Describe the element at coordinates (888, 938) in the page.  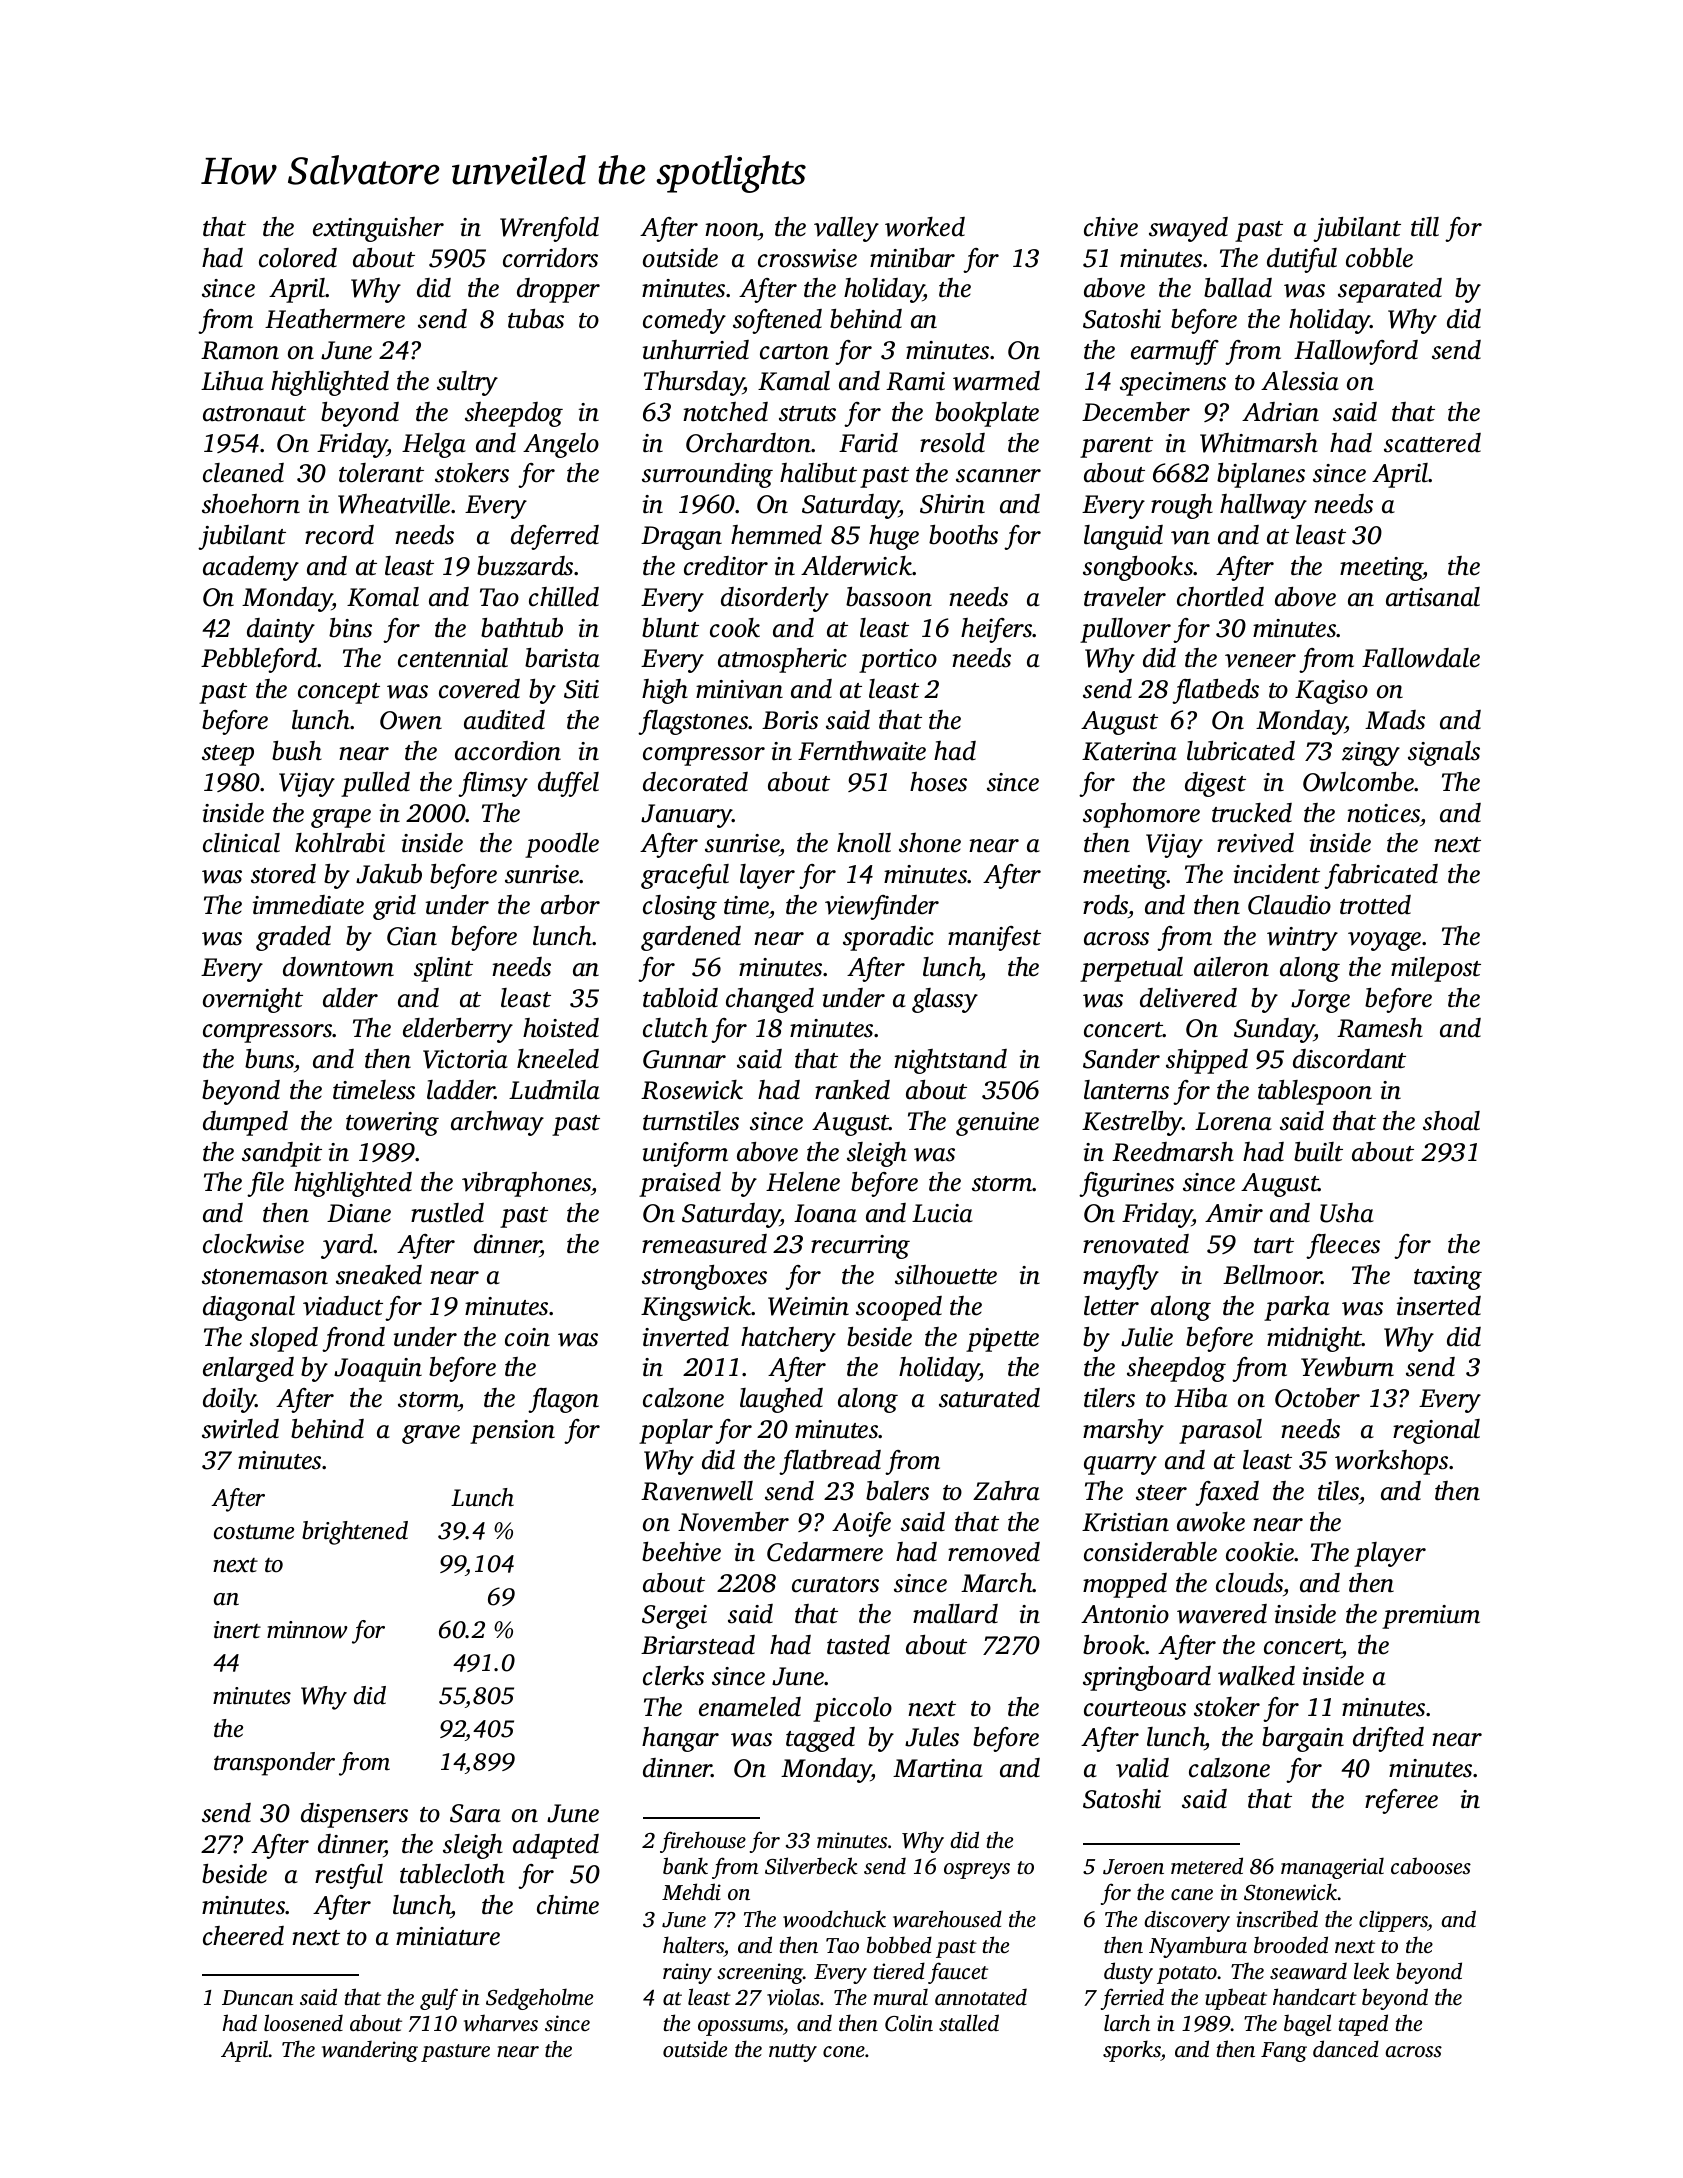
I see `sporadic` at that location.
